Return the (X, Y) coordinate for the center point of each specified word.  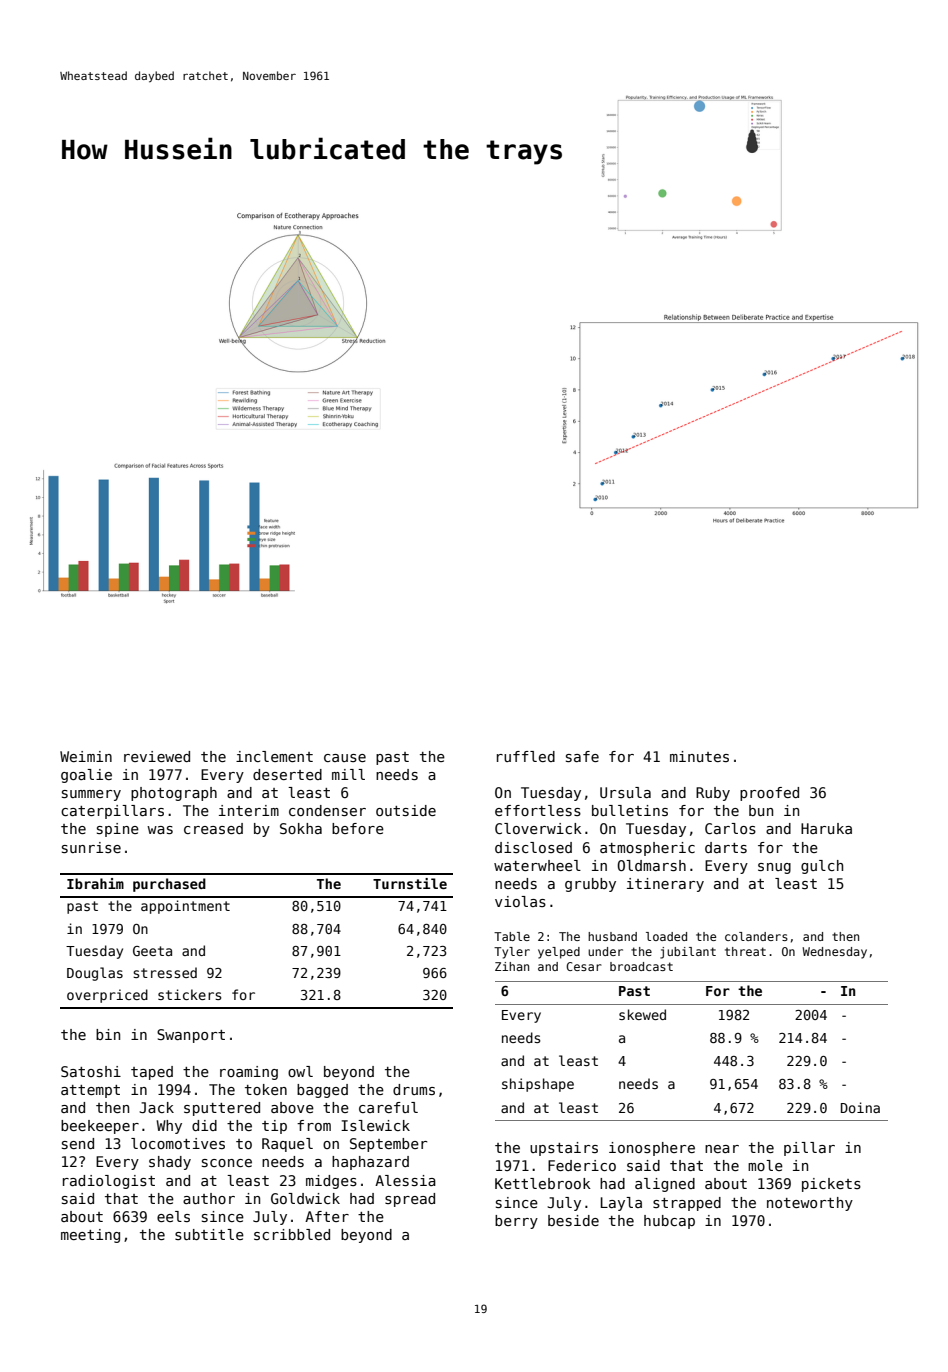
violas (520, 901)
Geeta (152, 951)
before (358, 828)
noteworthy (810, 1204)
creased (213, 828)
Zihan (512, 966)
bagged (322, 1091)
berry (516, 1222)
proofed (769, 794)
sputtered (222, 1109)
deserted (287, 774)
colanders (756, 936)
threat (745, 951)
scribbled (292, 1234)
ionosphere (652, 1149)
